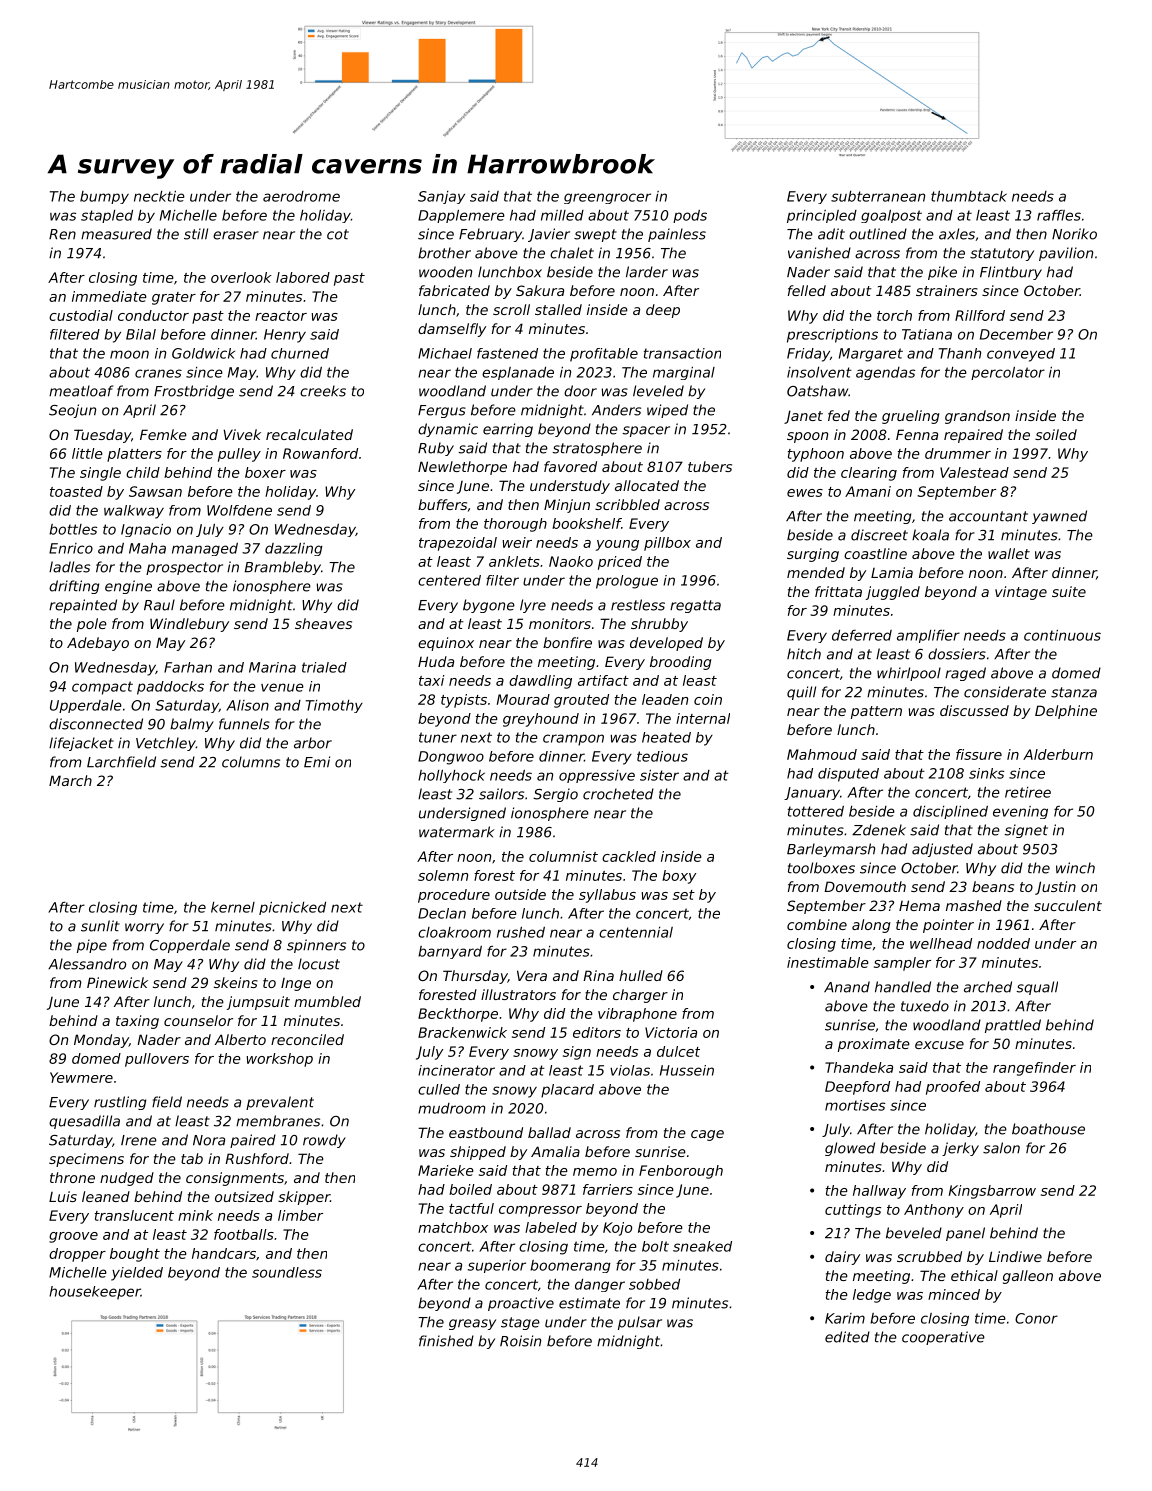 This screenshot has width=1152, height=1491. I want to click on sunlit, so click(100, 926).
